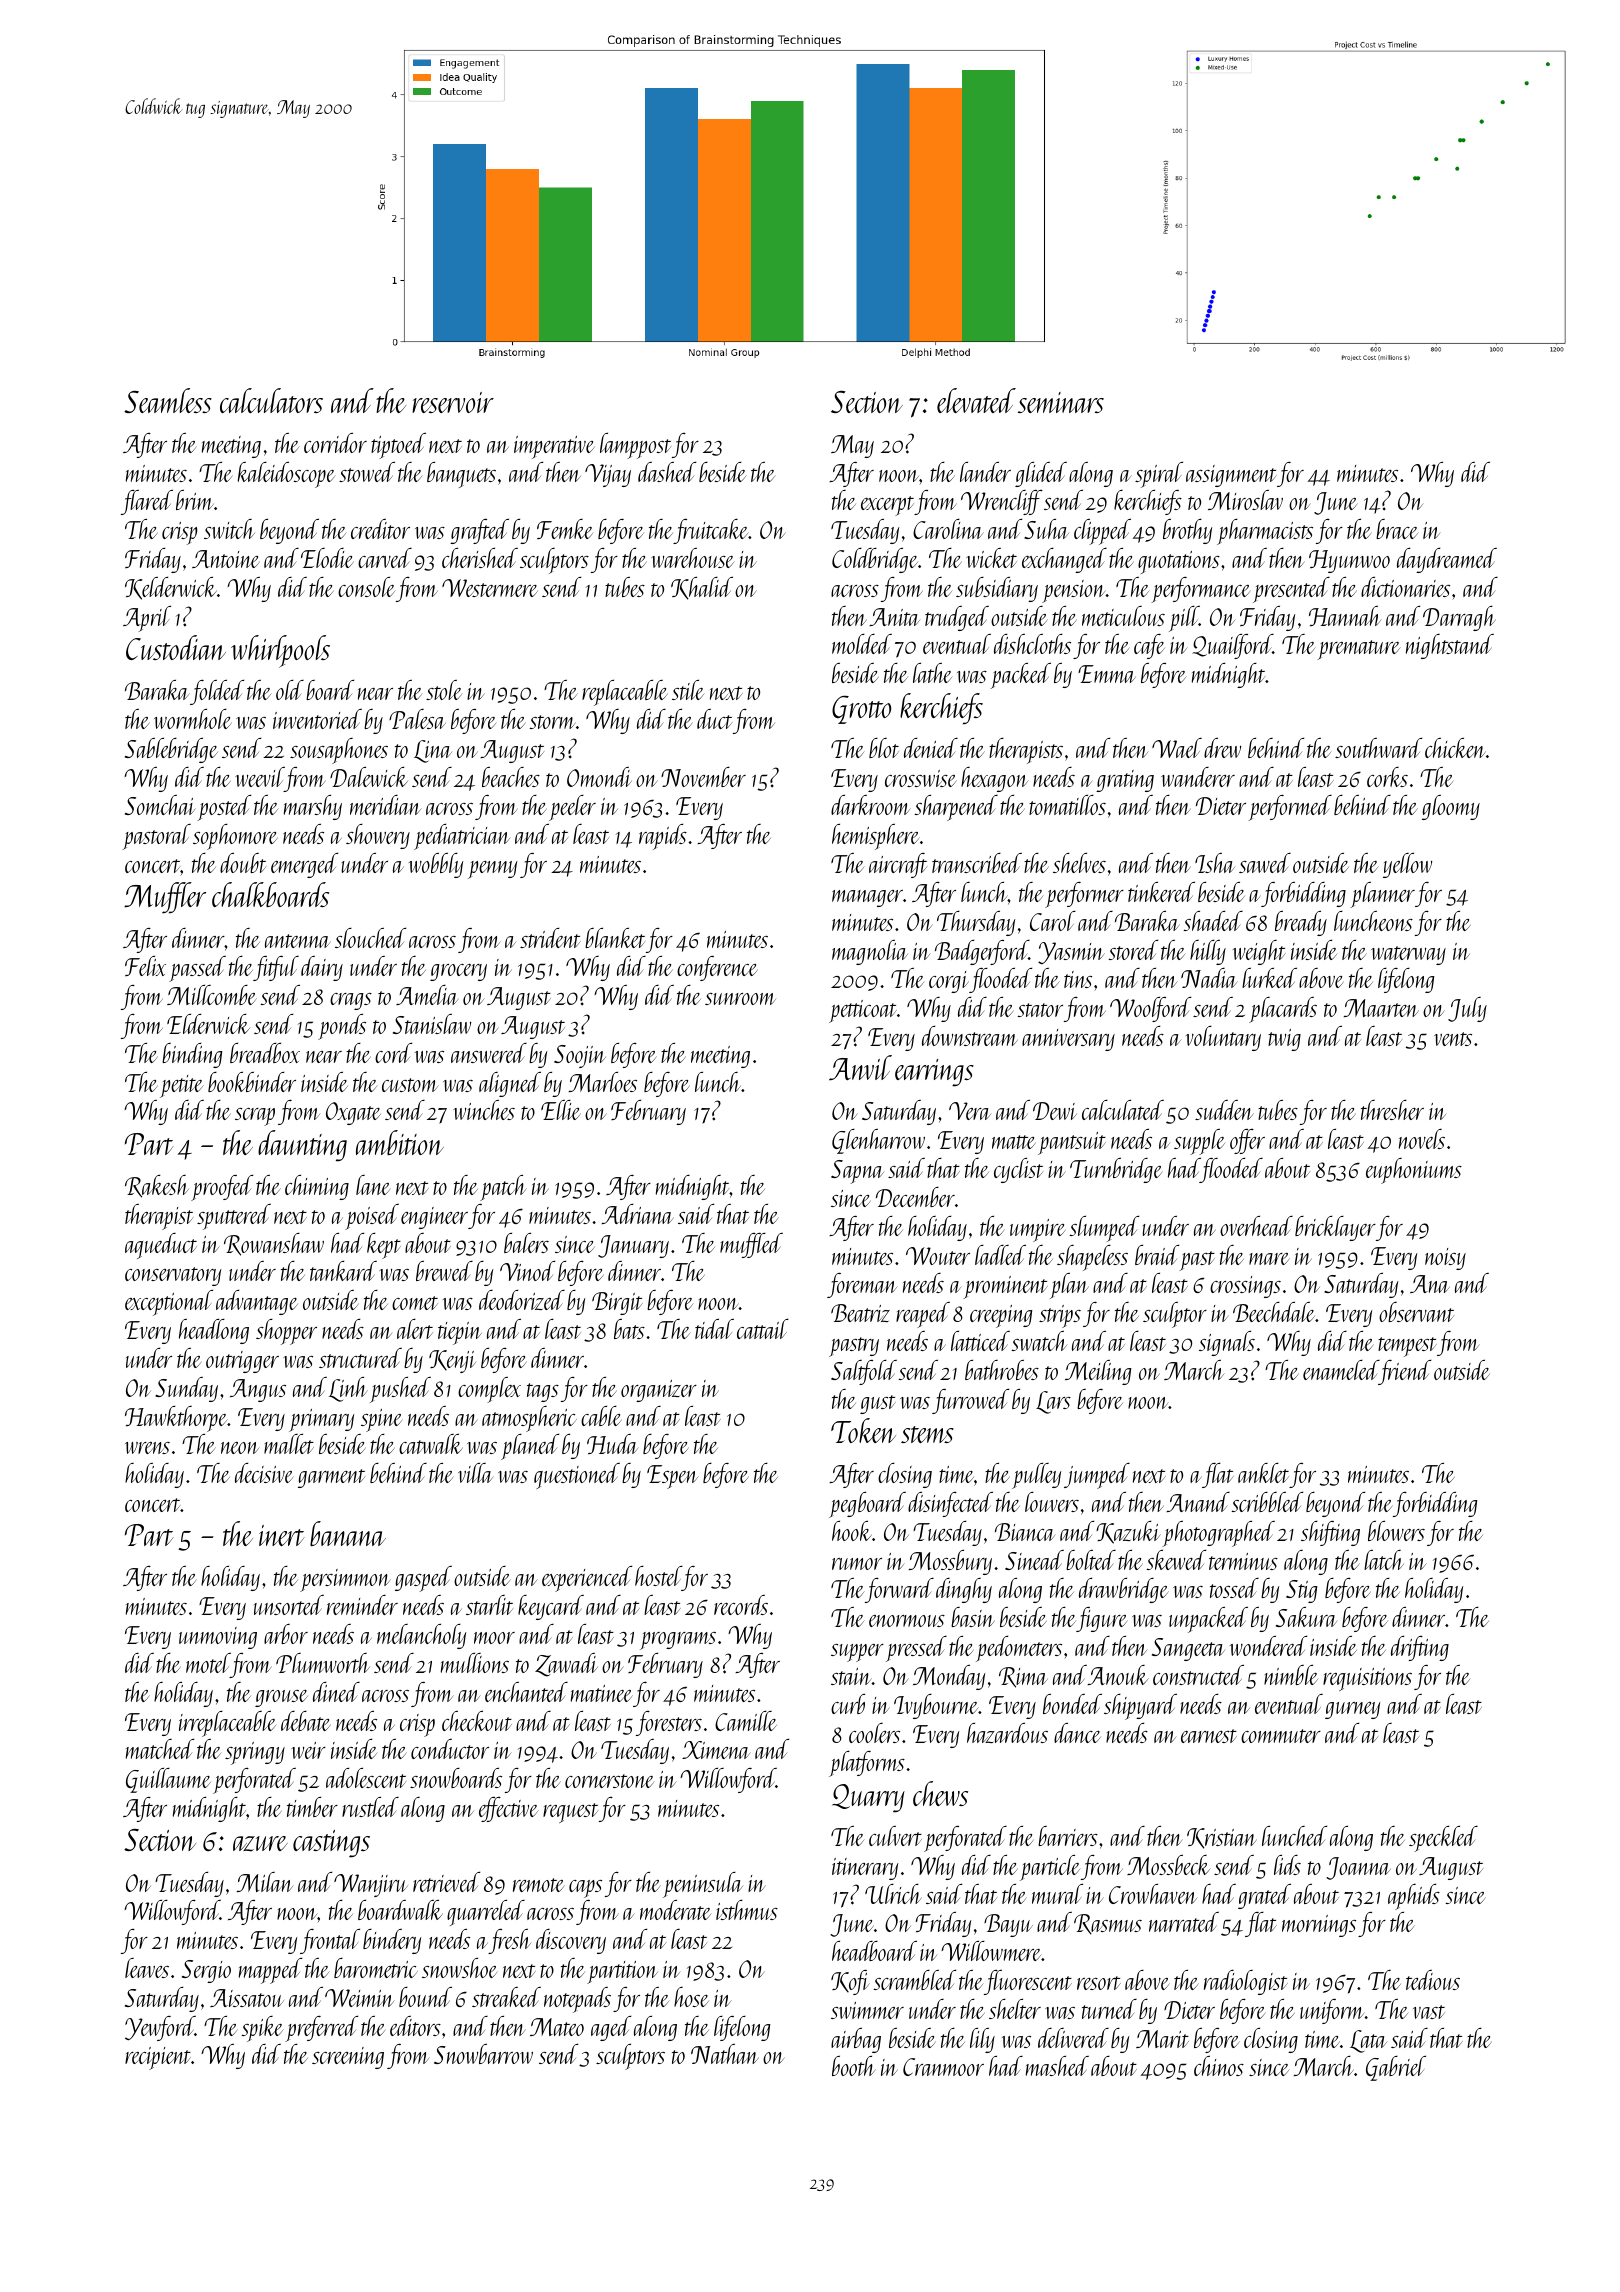  I want to click on corgi, so click(949, 982).
